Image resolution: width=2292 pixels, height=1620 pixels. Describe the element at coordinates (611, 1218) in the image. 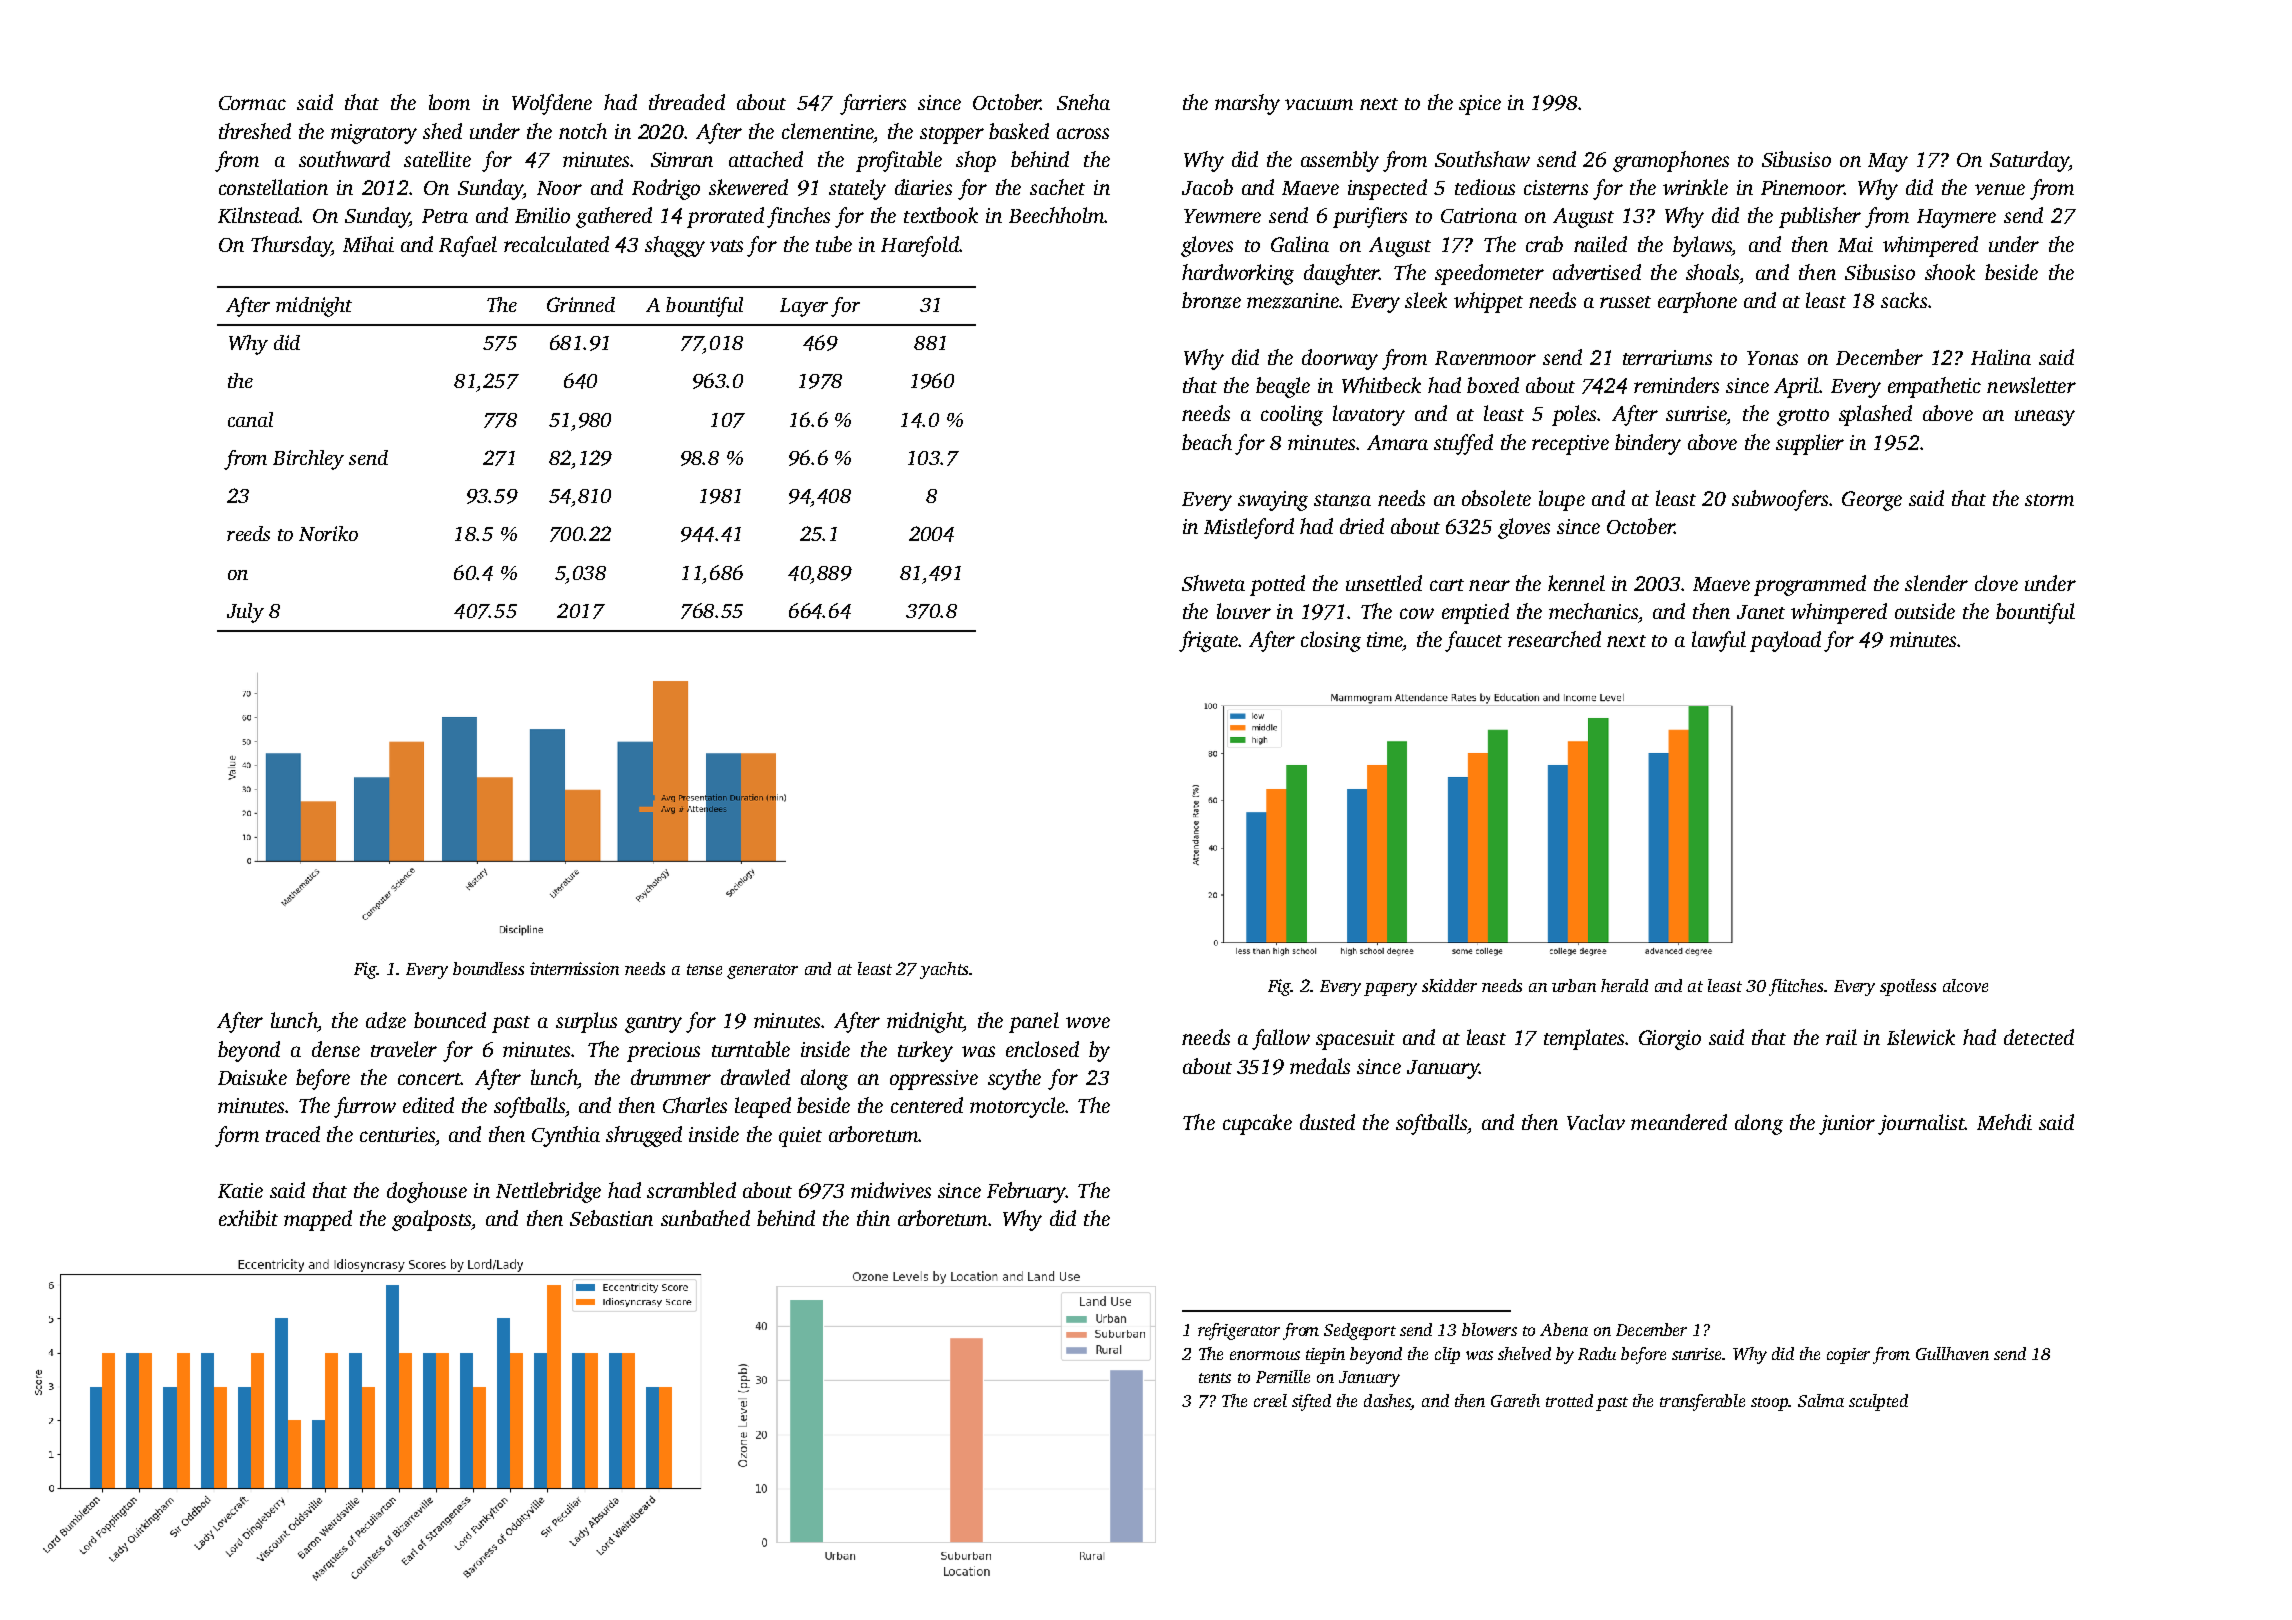

I see `Sebastian` at that location.
